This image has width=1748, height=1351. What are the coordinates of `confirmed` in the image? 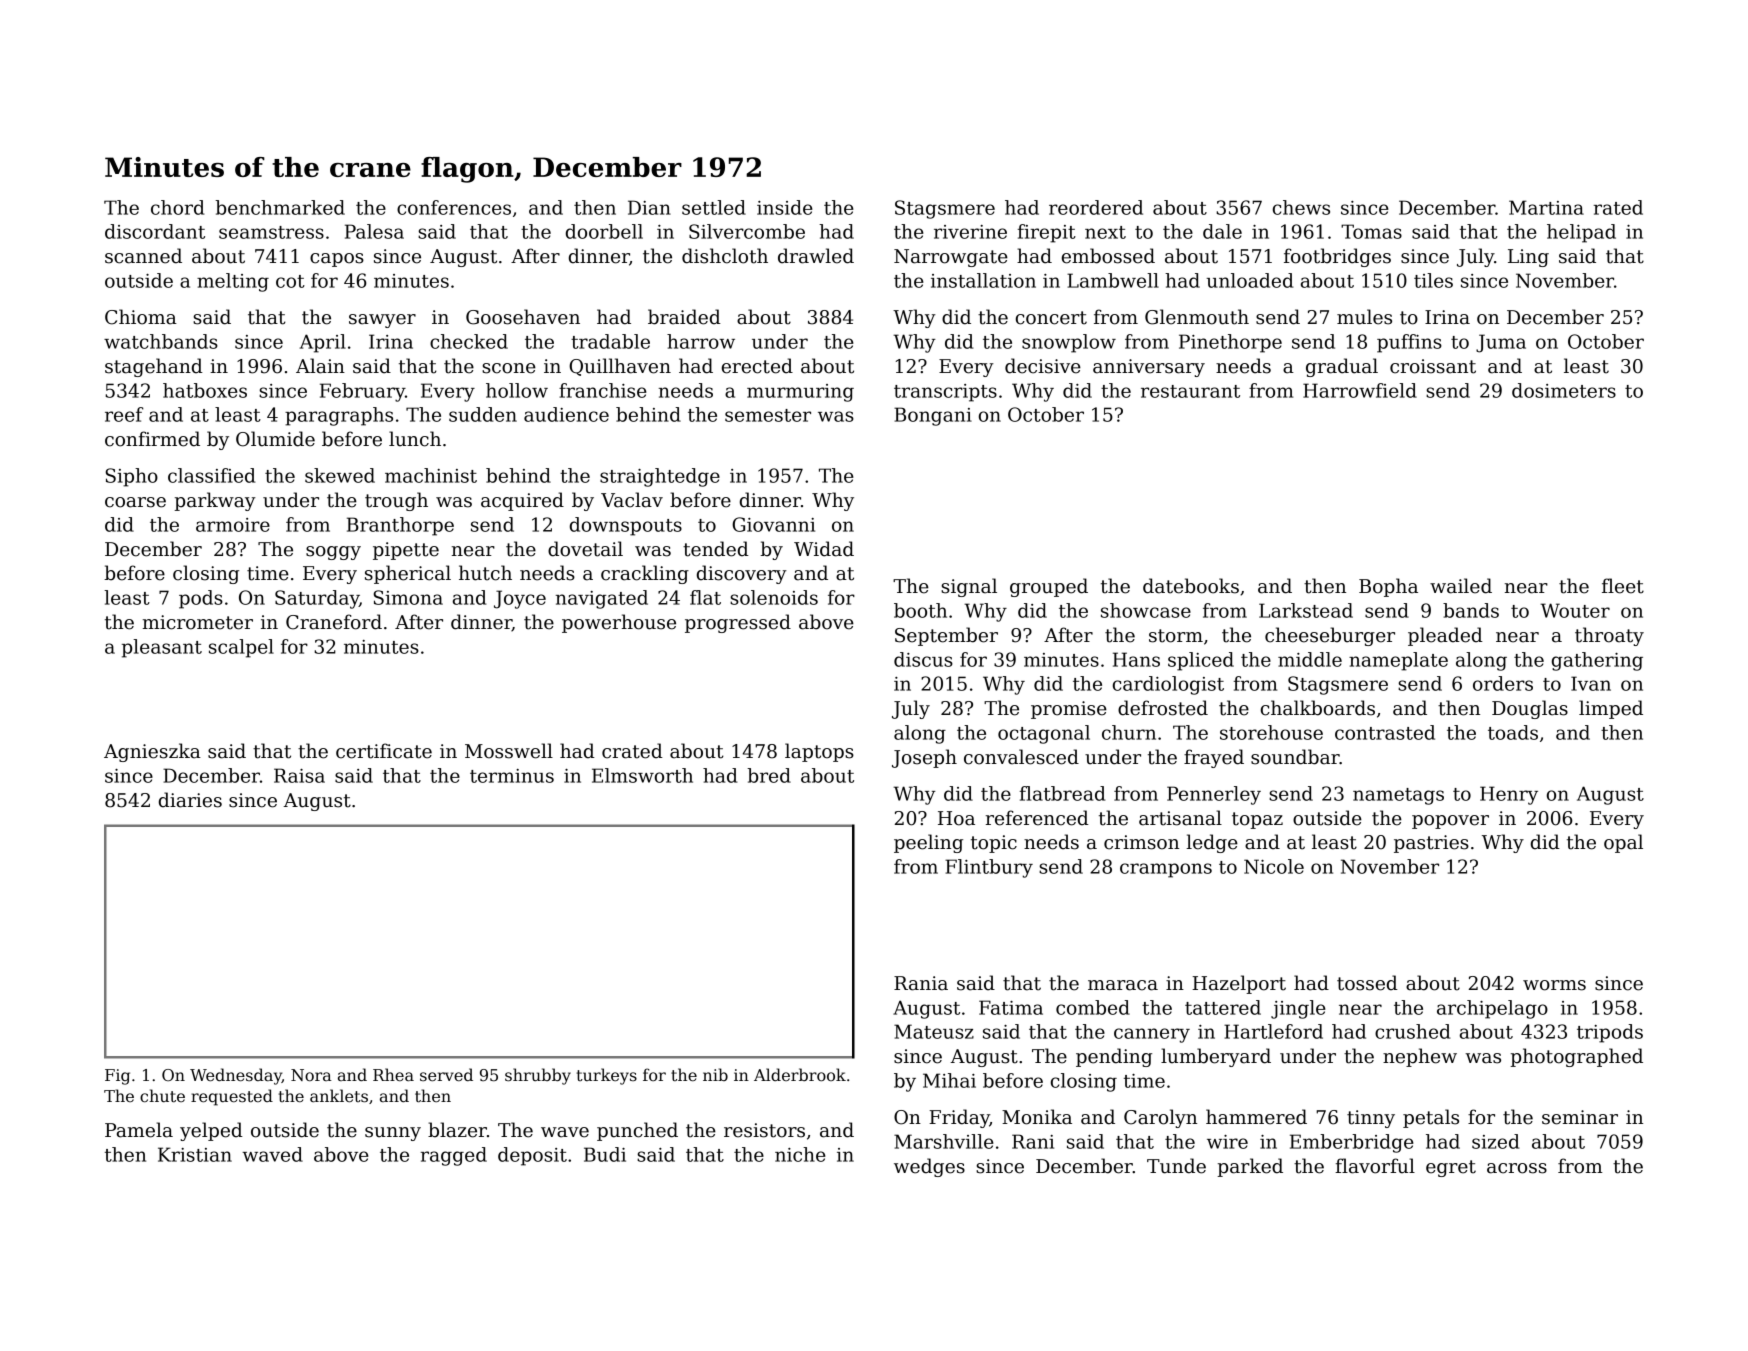 It's located at (152, 439).
